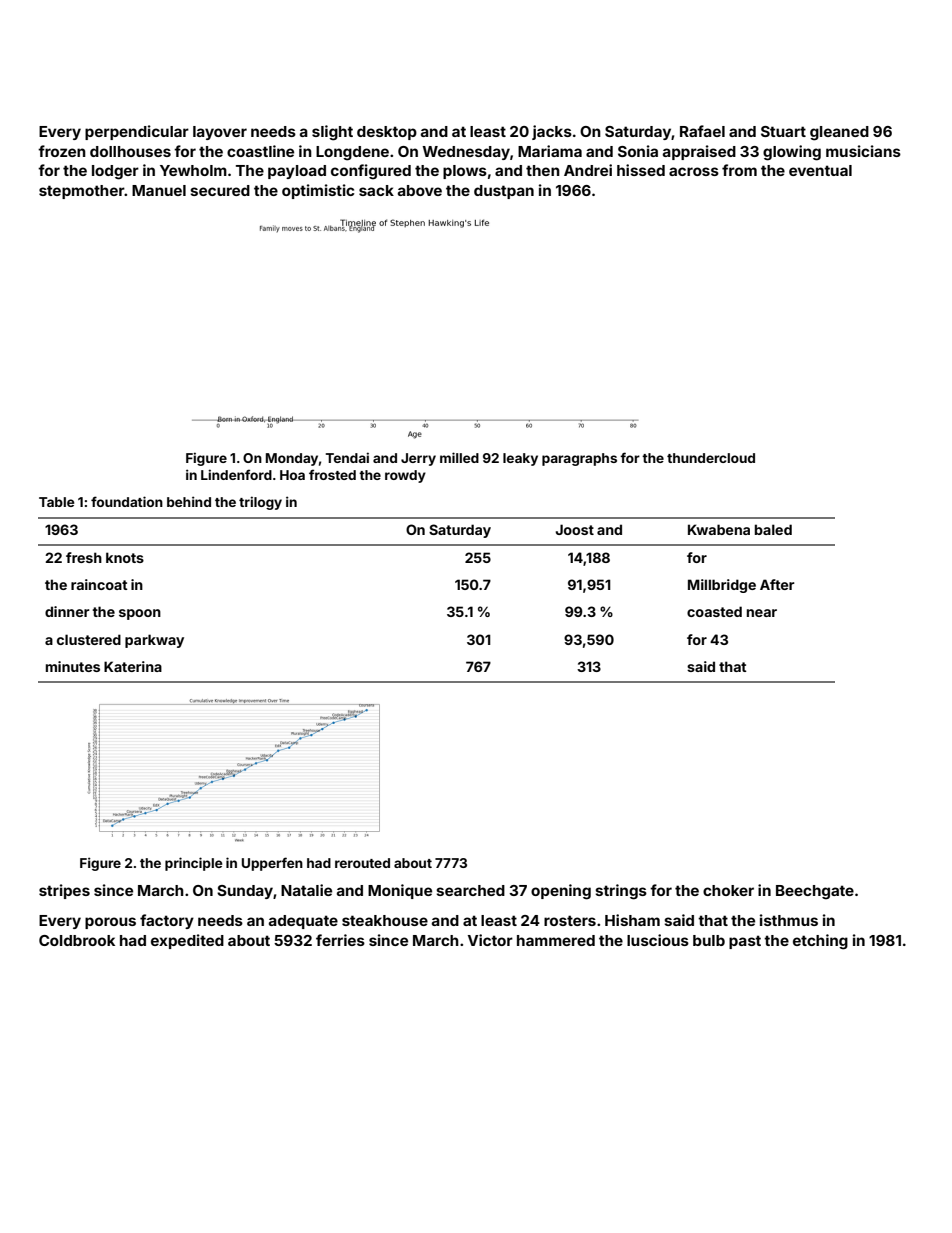 This image has width=952, height=1233. Describe the element at coordinates (773, 529) in the image. I see `baled` at that location.
